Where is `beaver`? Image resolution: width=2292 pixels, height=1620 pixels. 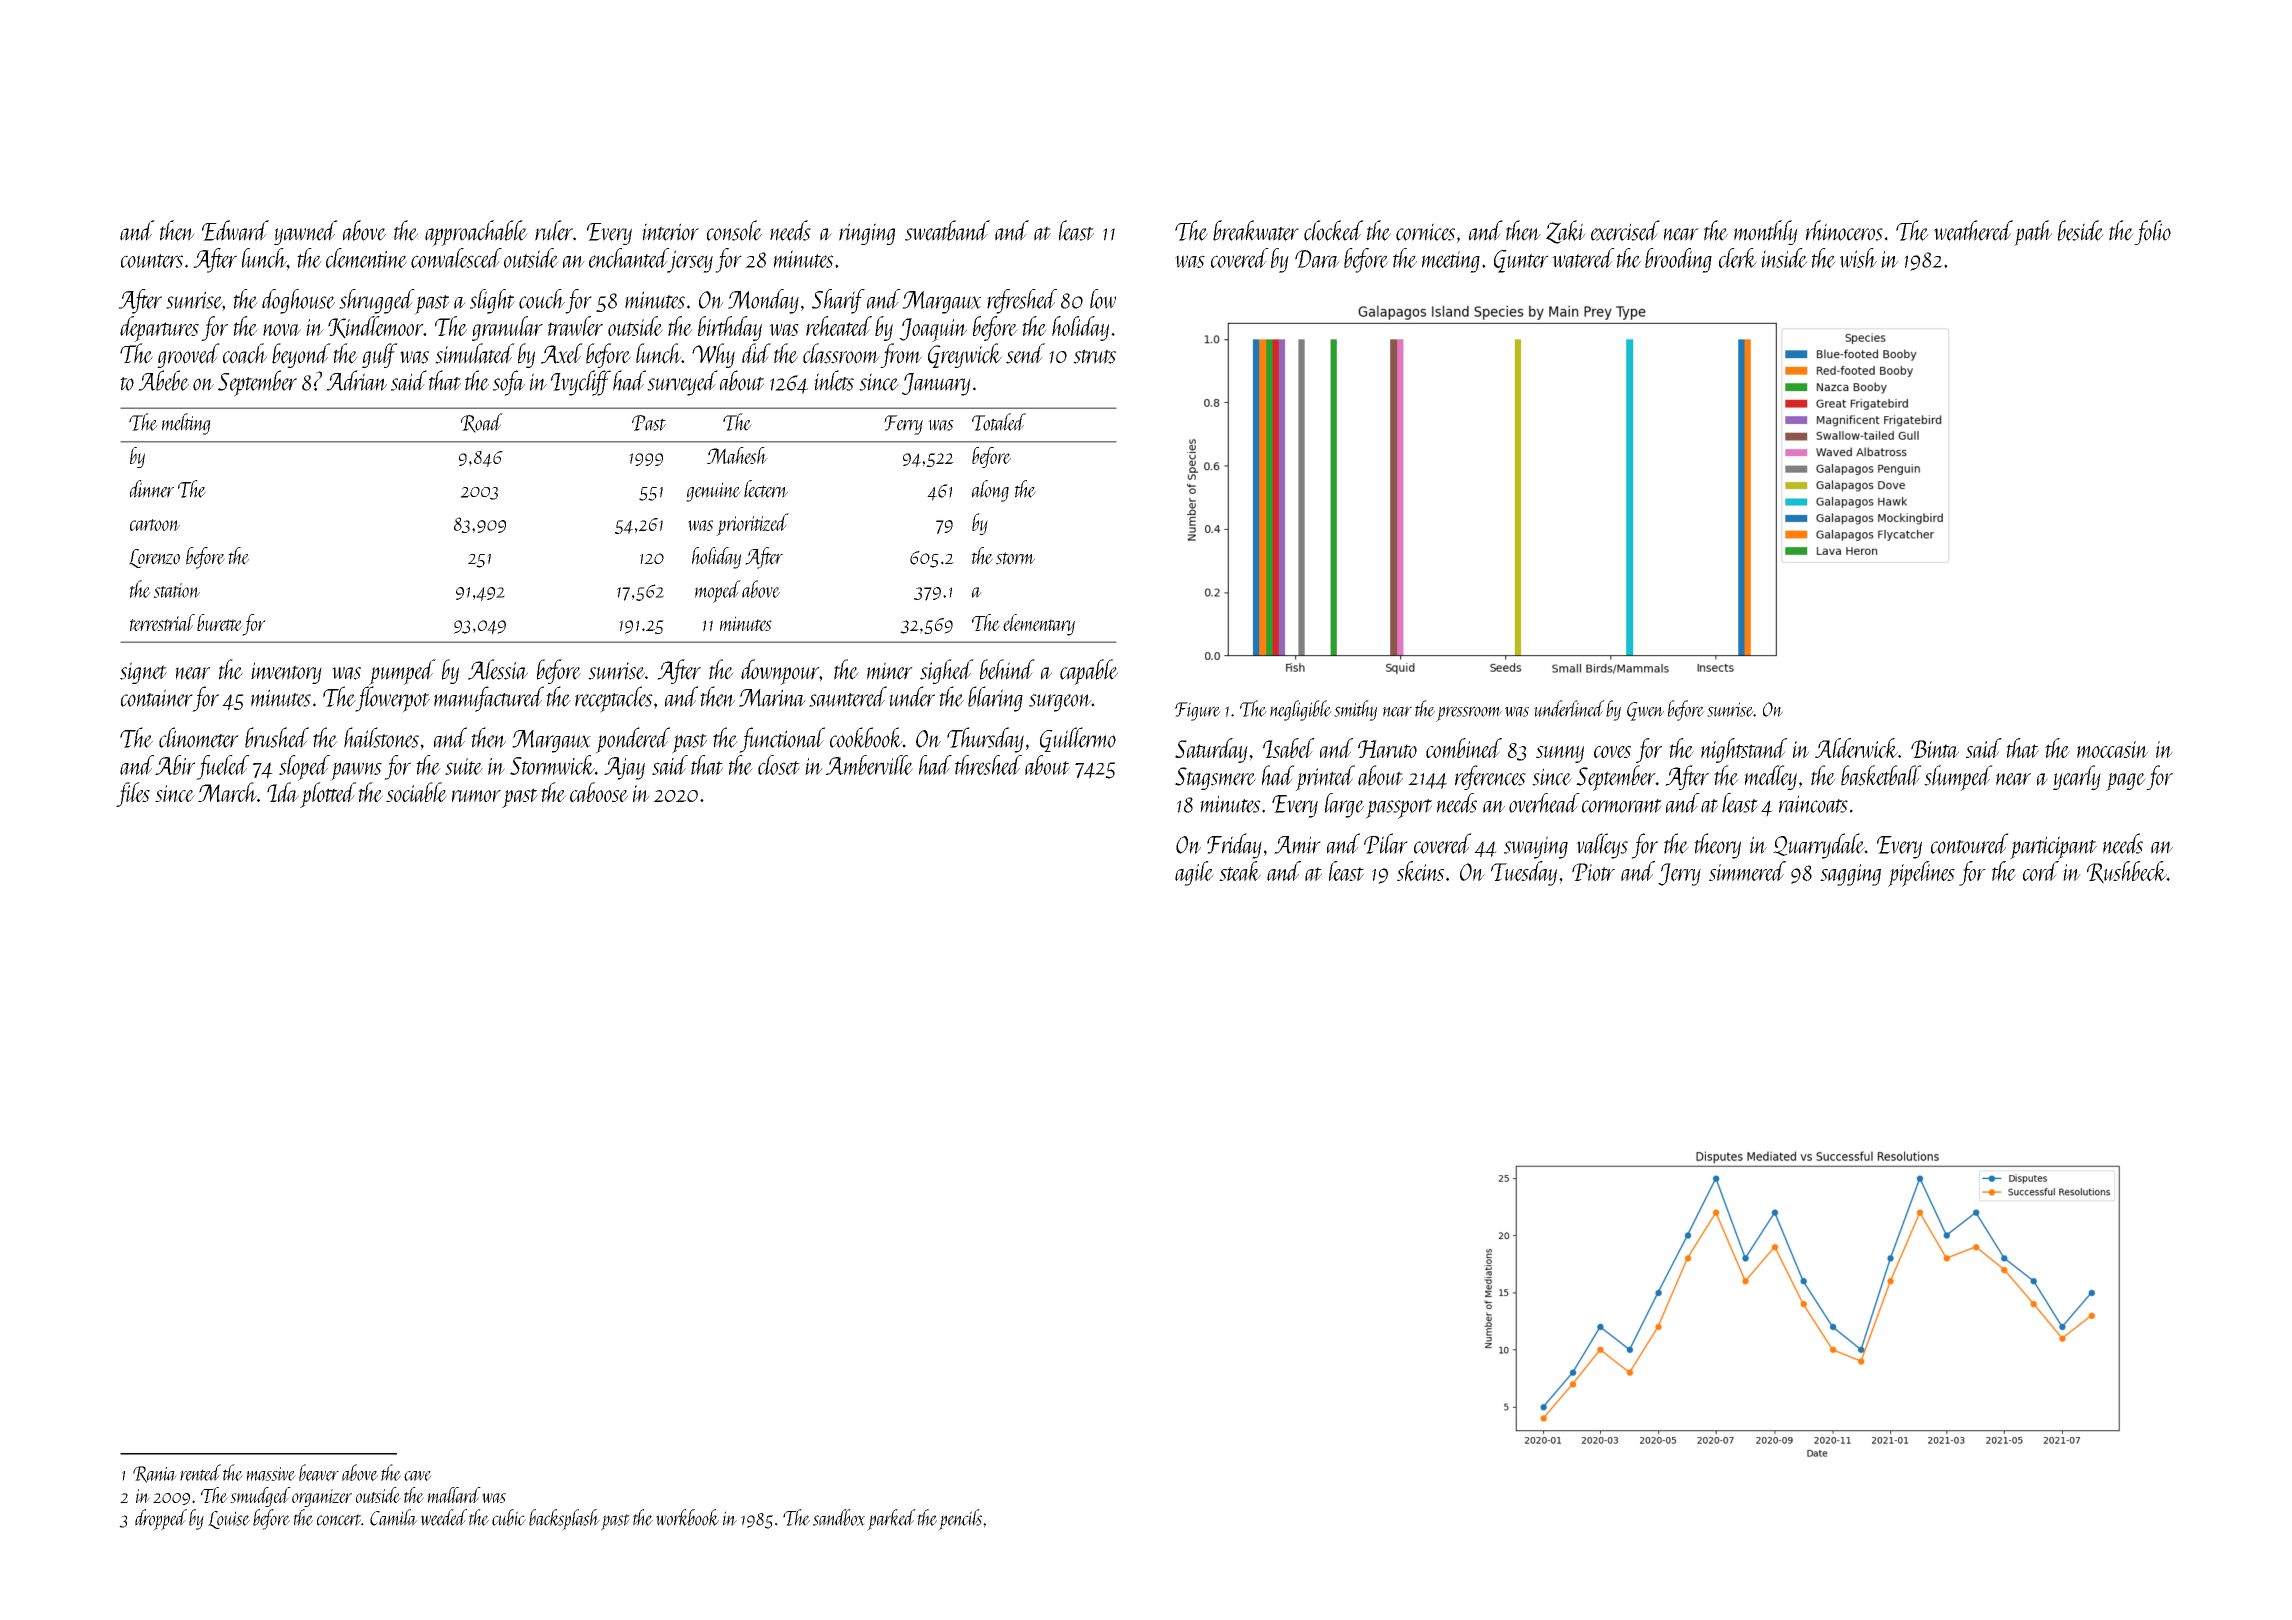
beaver is located at coordinates (319, 1472).
